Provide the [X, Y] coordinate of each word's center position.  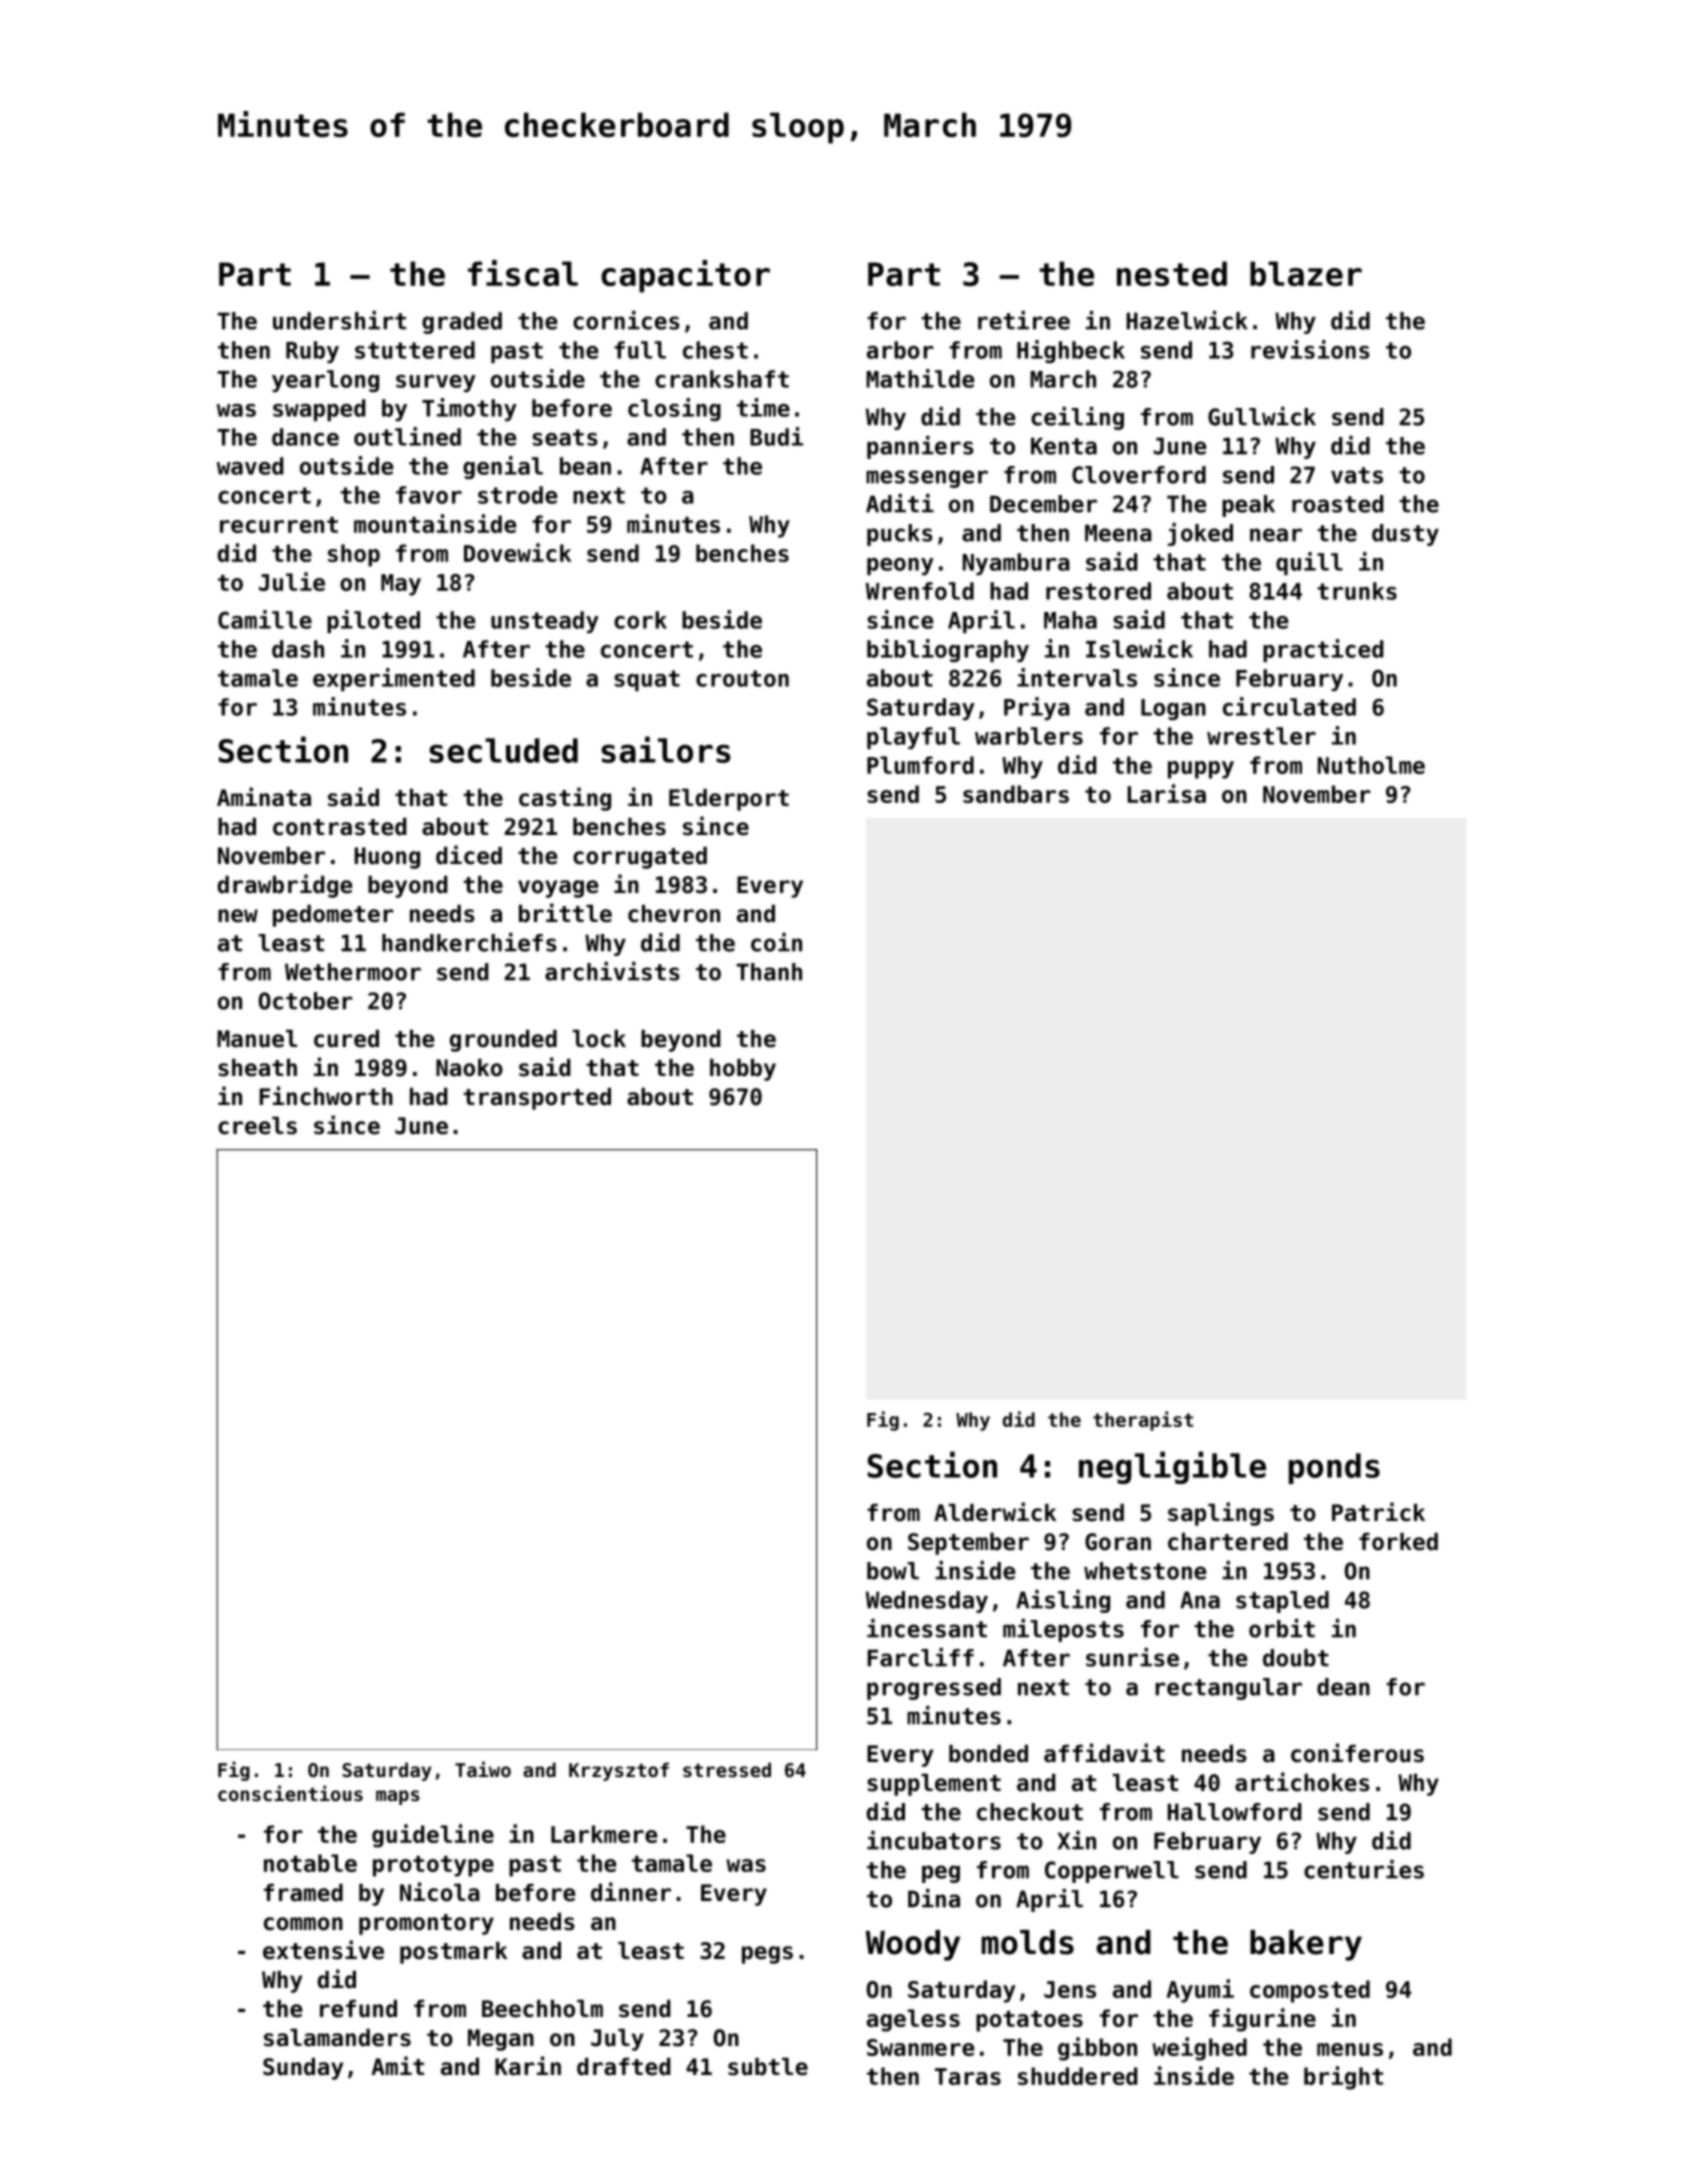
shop [354, 555]
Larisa [1166, 793]
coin [776, 942]
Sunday [303, 2069]
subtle [768, 2067]
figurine [1262, 2020]
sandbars [1016, 794]
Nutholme [1371, 765]
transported [537, 1099]
